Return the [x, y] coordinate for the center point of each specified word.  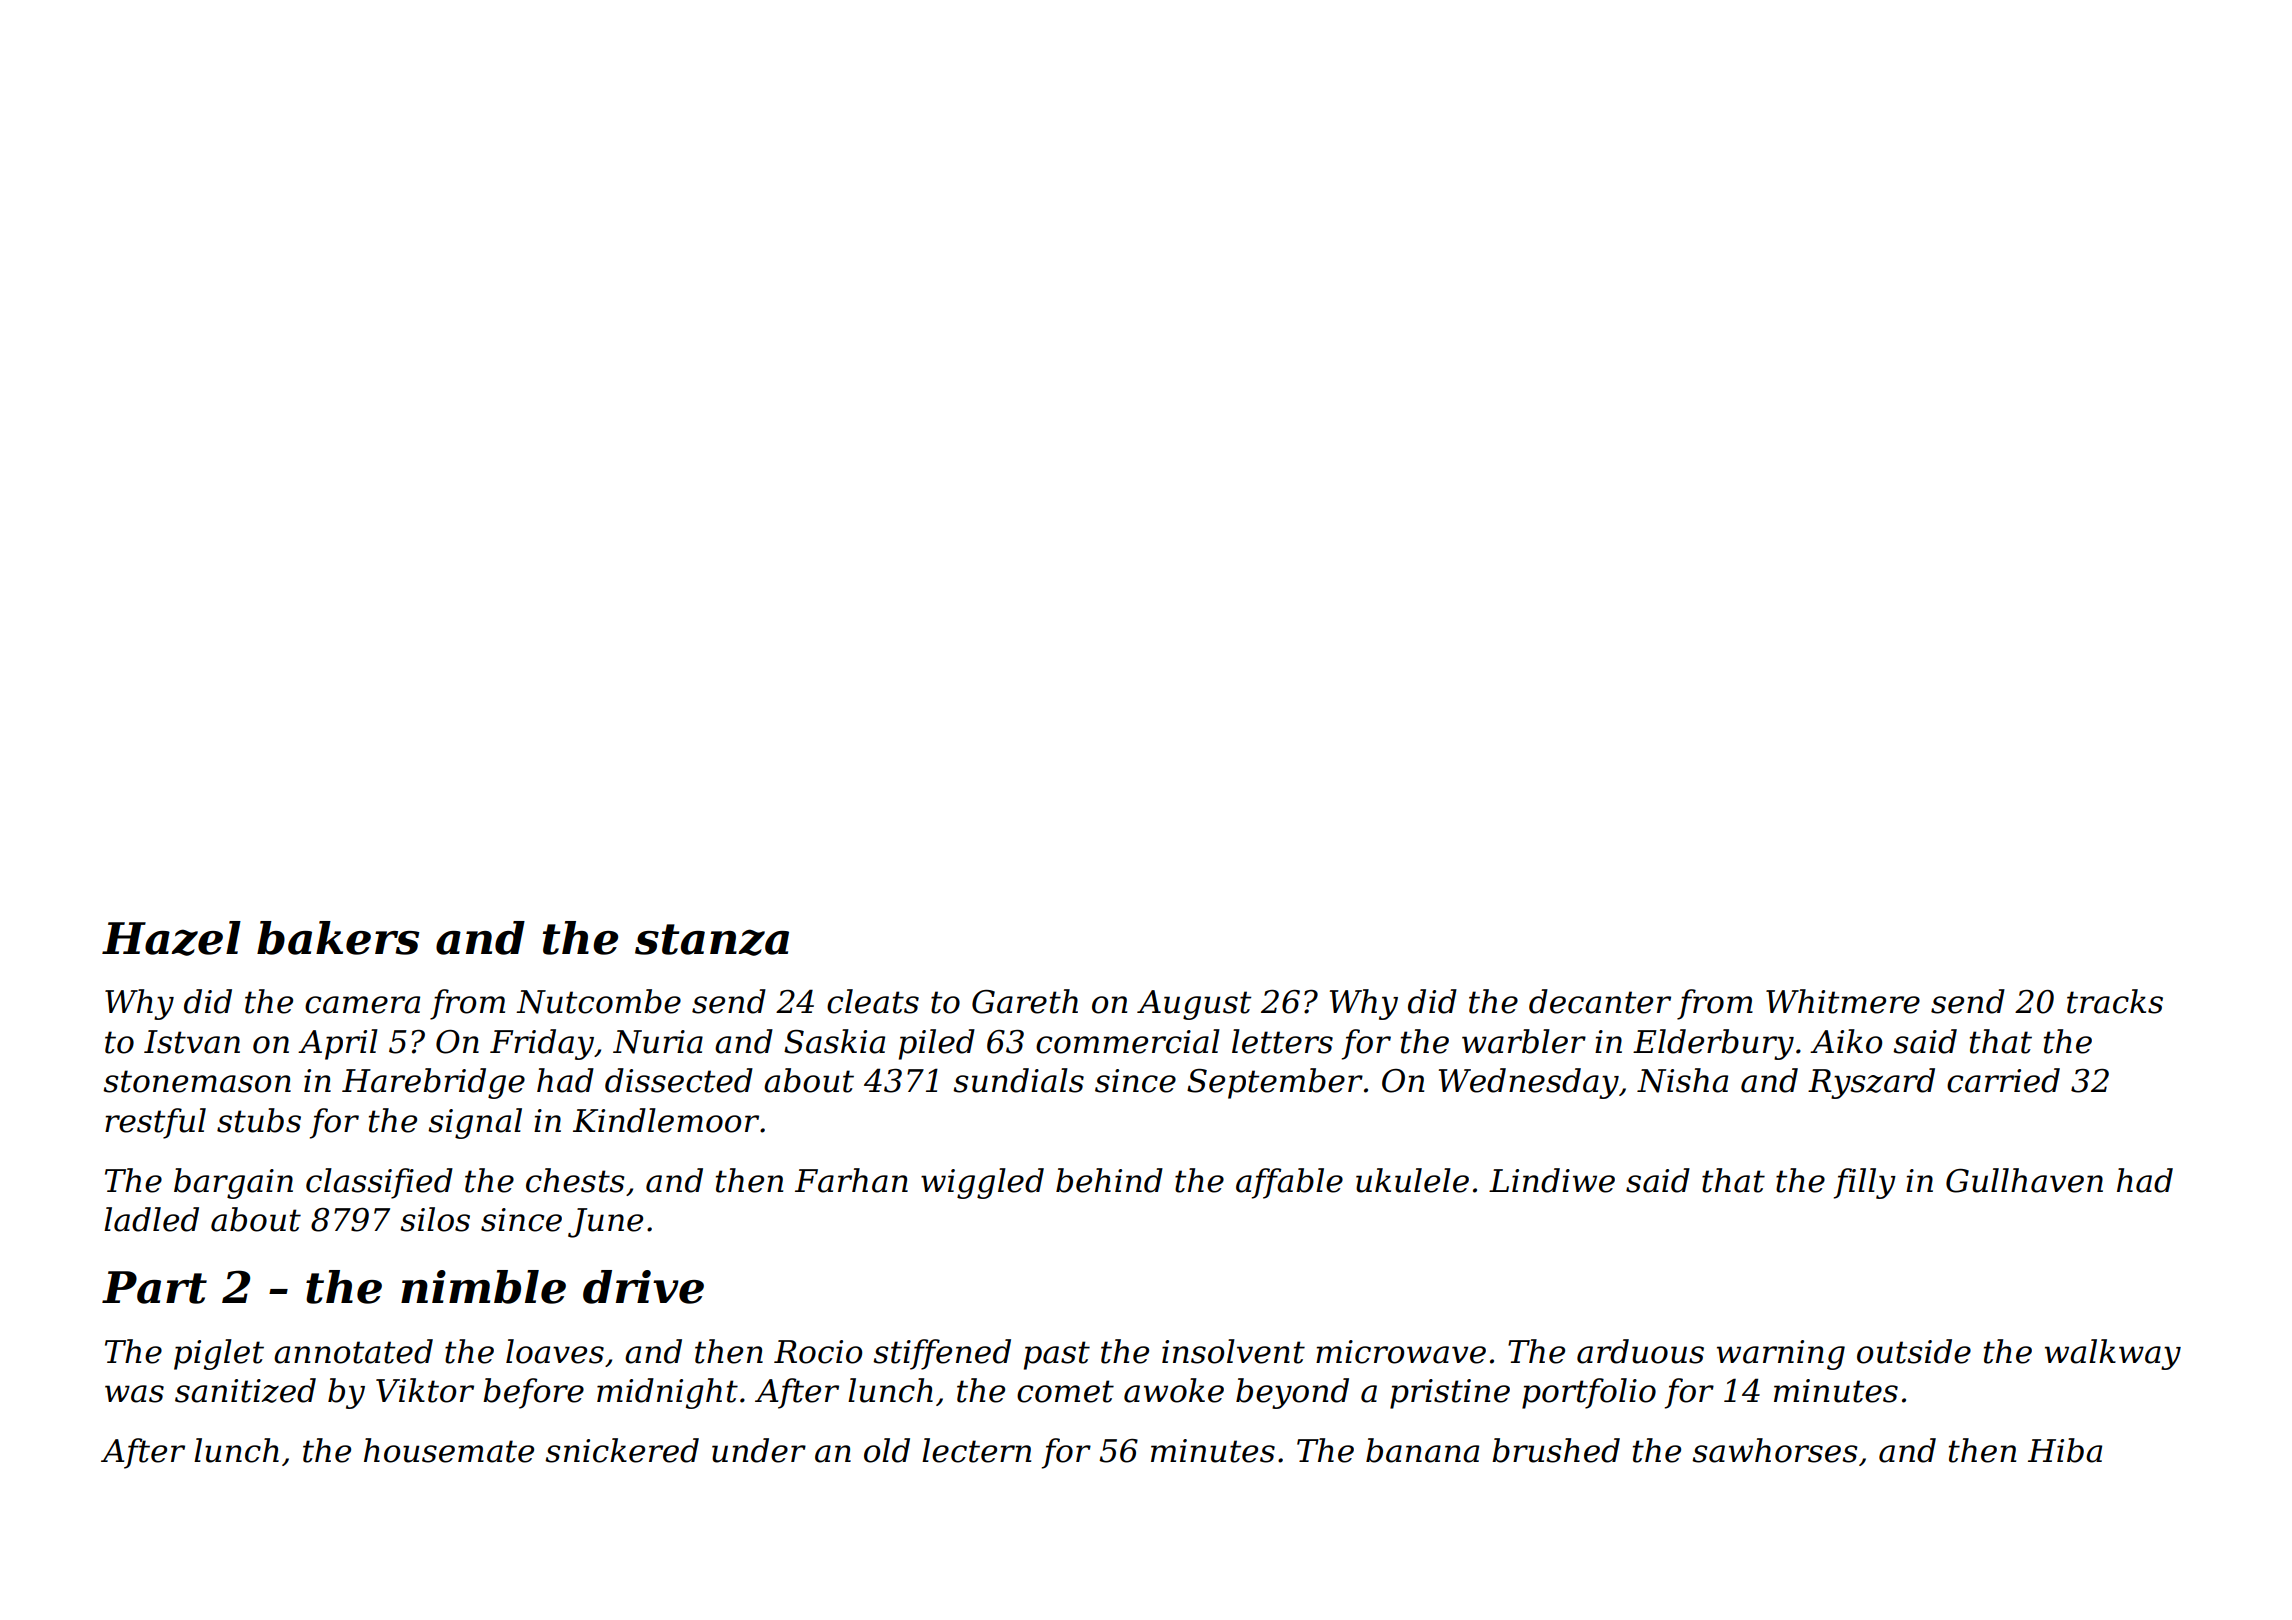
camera [362, 1005]
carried [2003, 1080]
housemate [449, 1450]
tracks [2115, 1001]
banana [1422, 1450]
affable [1289, 1183]
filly [1865, 1183]
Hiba [2065, 1450]
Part [154, 1287]
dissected [679, 1080]
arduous [1640, 1351]
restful [155, 1123]
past [1057, 1355]
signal [475, 1123]
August [1194, 1005]
